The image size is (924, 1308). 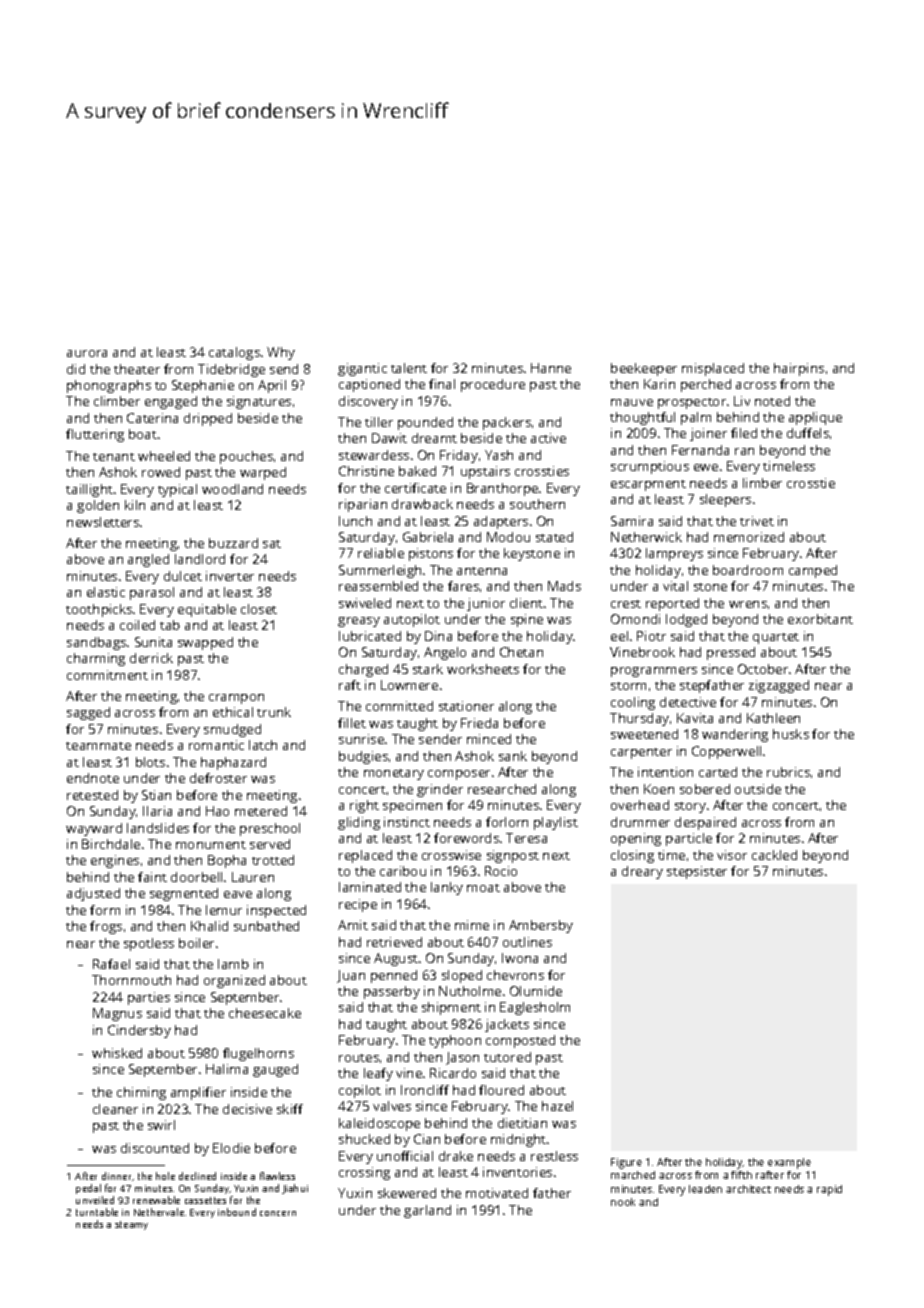 I want to click on theater, so click(x=137, y=369).
